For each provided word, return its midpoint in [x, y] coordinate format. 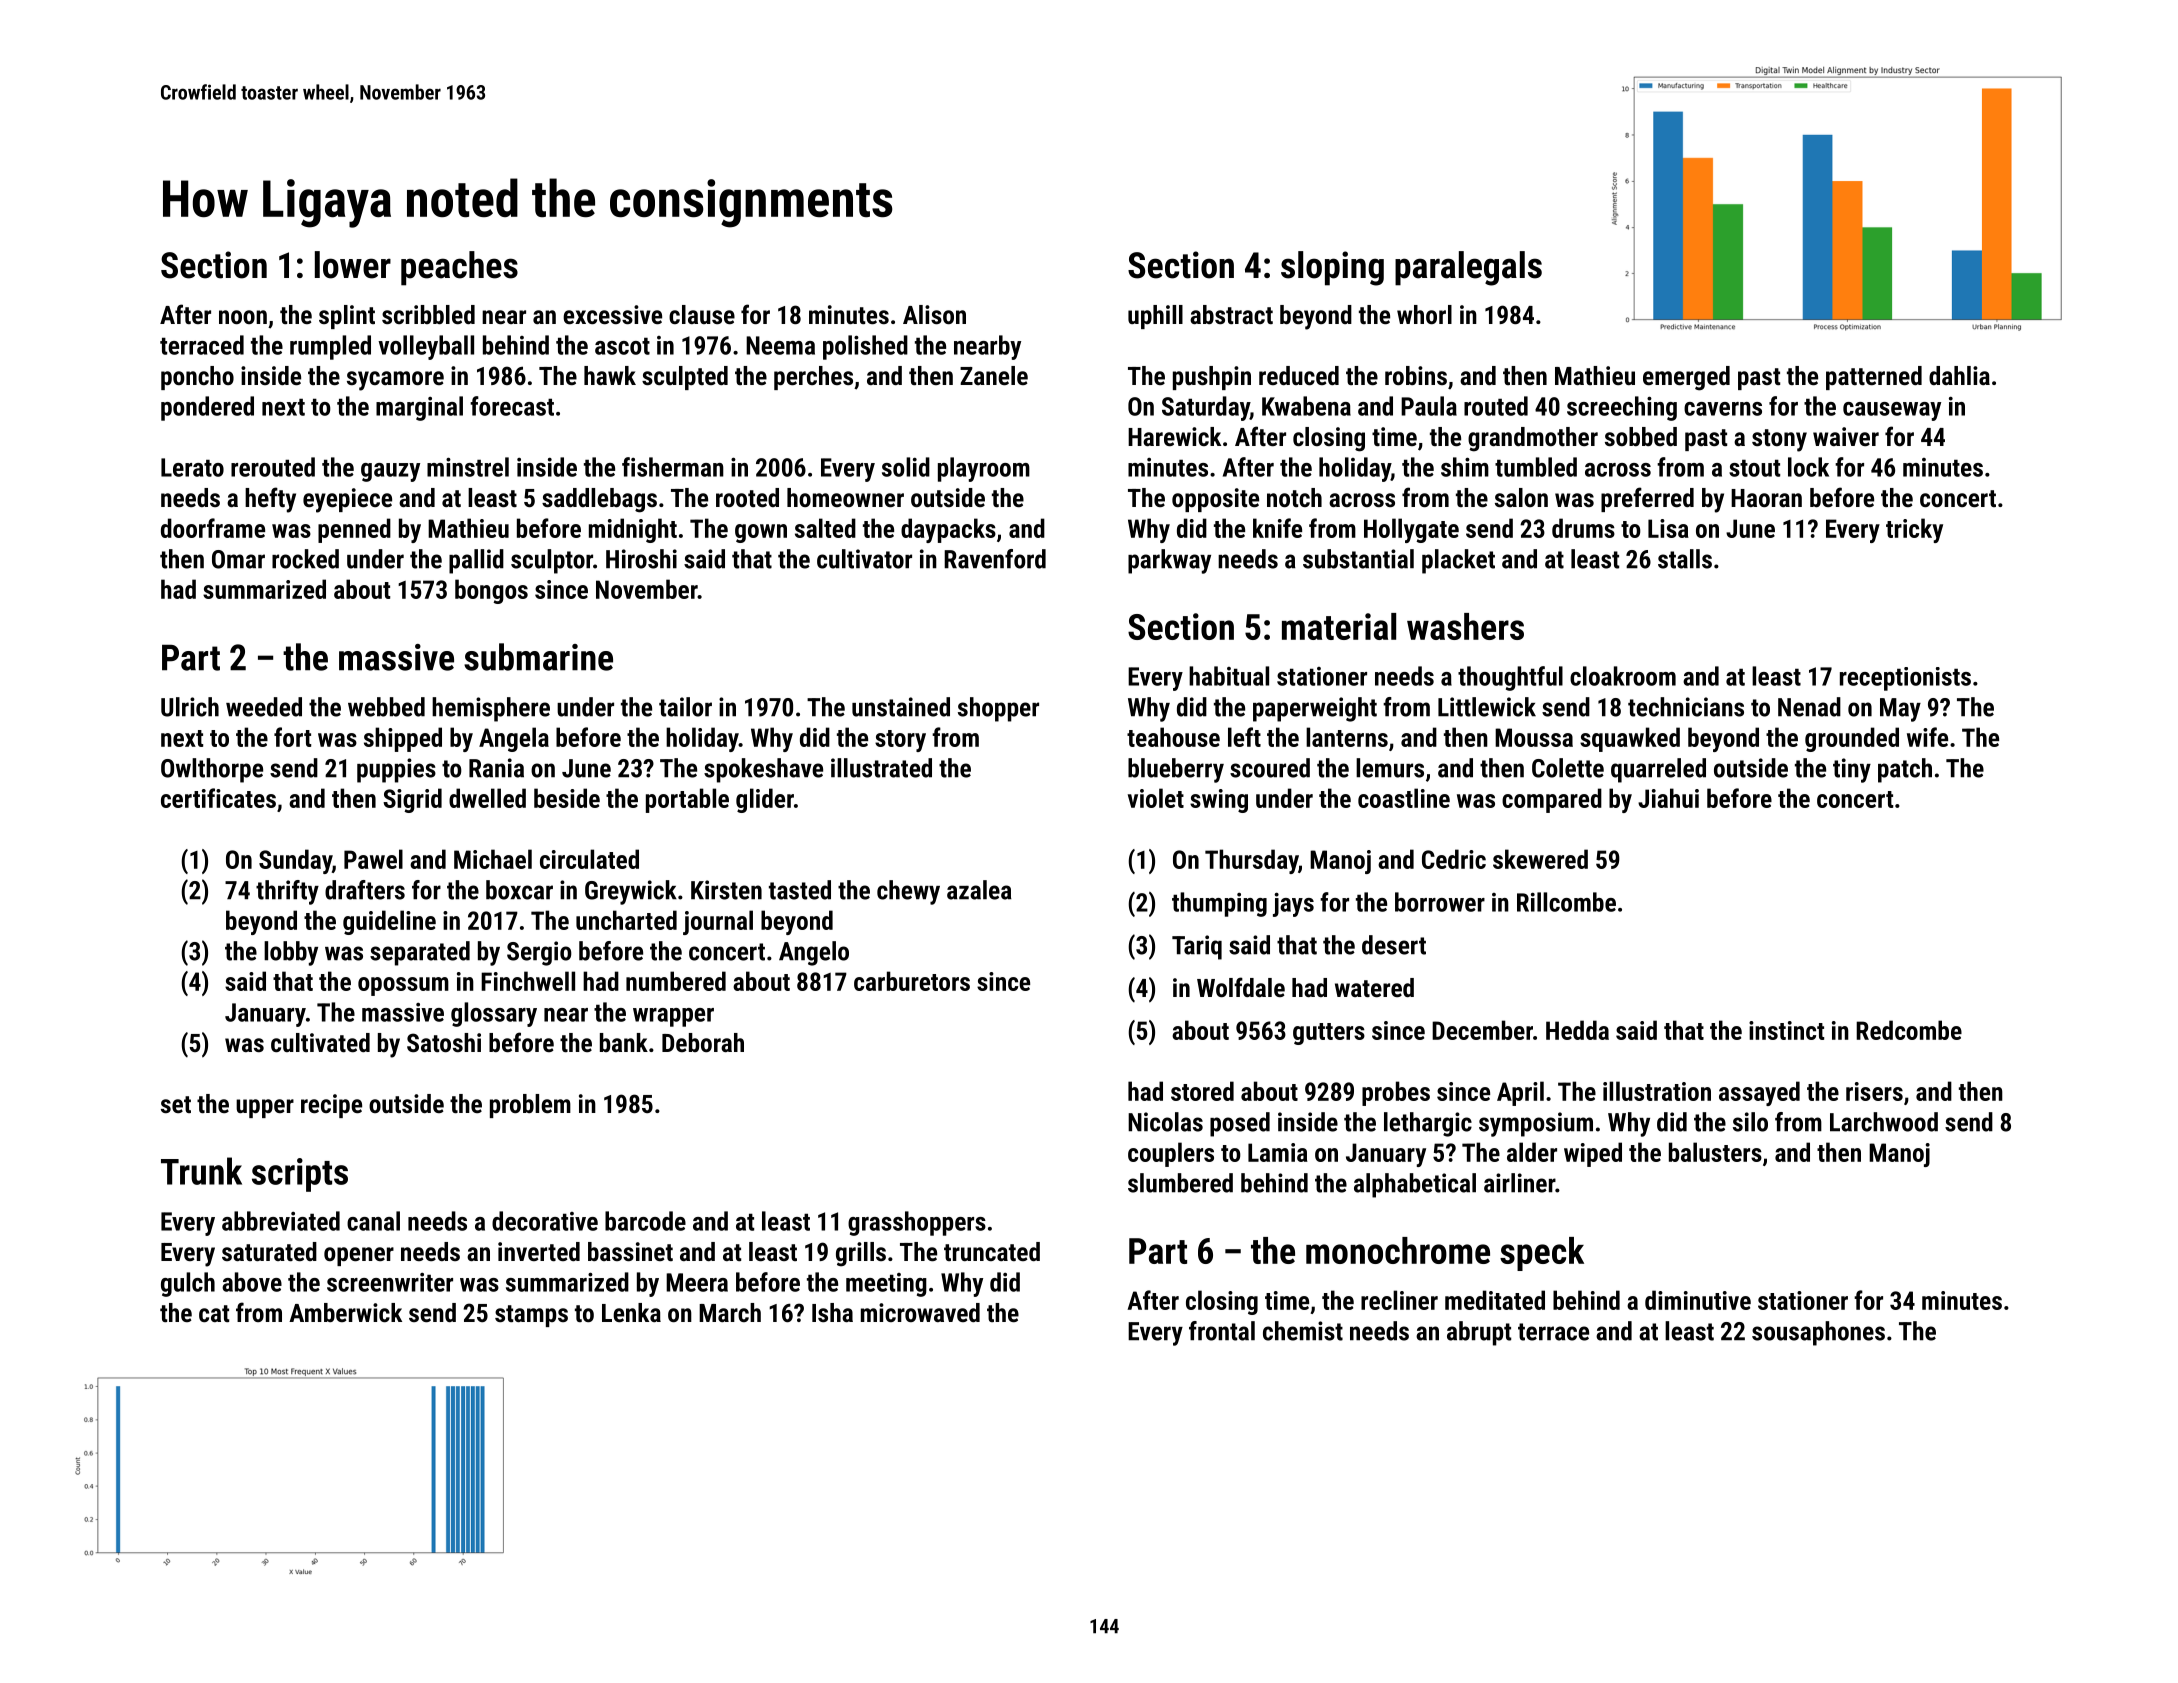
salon [1521, 497]
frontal [1222, 1331]
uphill [1155, 317]
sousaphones [1818, 1333]
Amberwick [345, 1312]
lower [353, 265]
